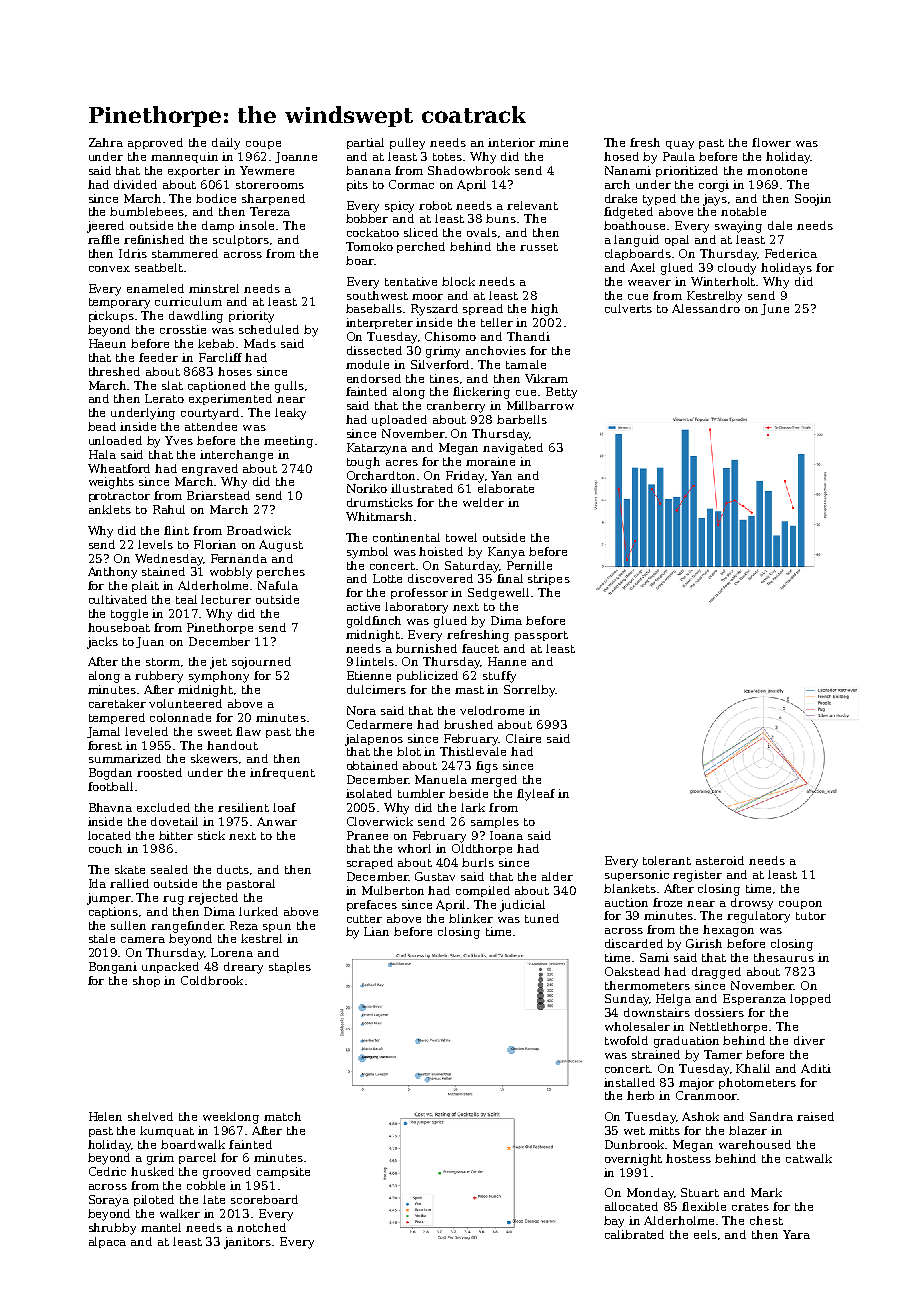 The height and width of the image is (1308, 924). I want to click on lecturer, so click(226, 599).
